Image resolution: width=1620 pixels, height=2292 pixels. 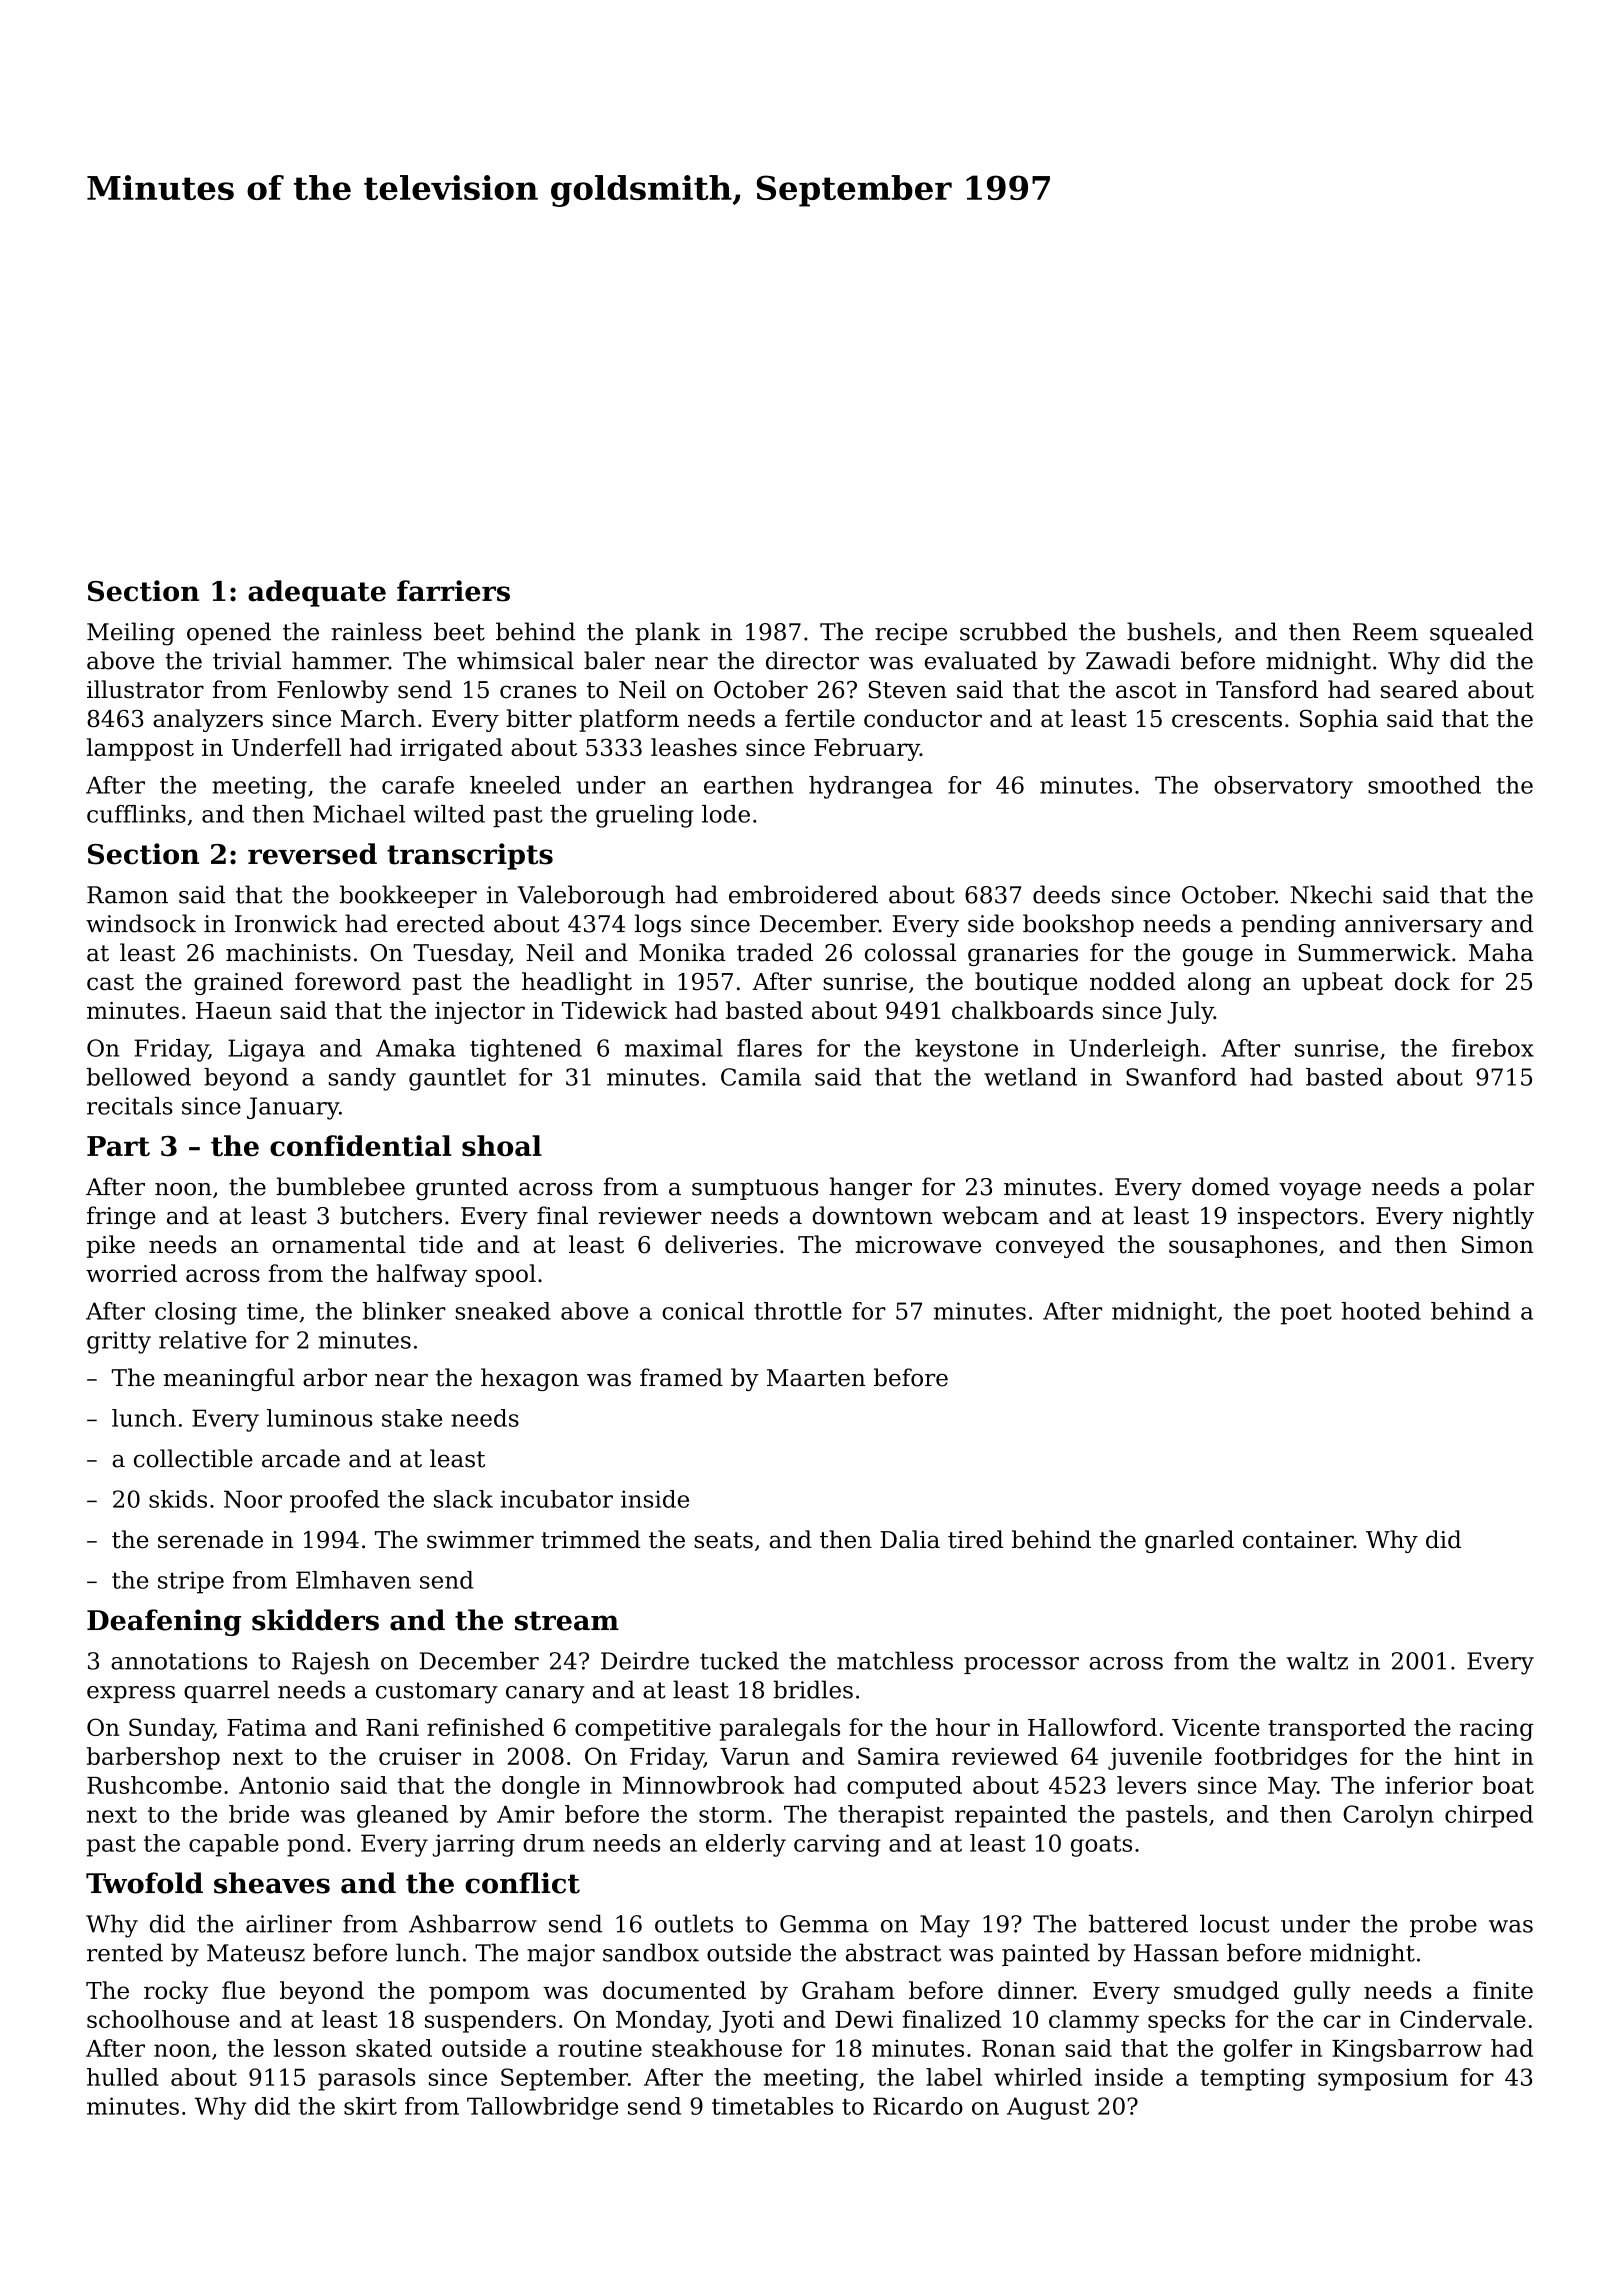 What do you see at coordinates (1189, 1541) in the screenshot?
I see `gnarled` at bounding box center [1189, 1541].
